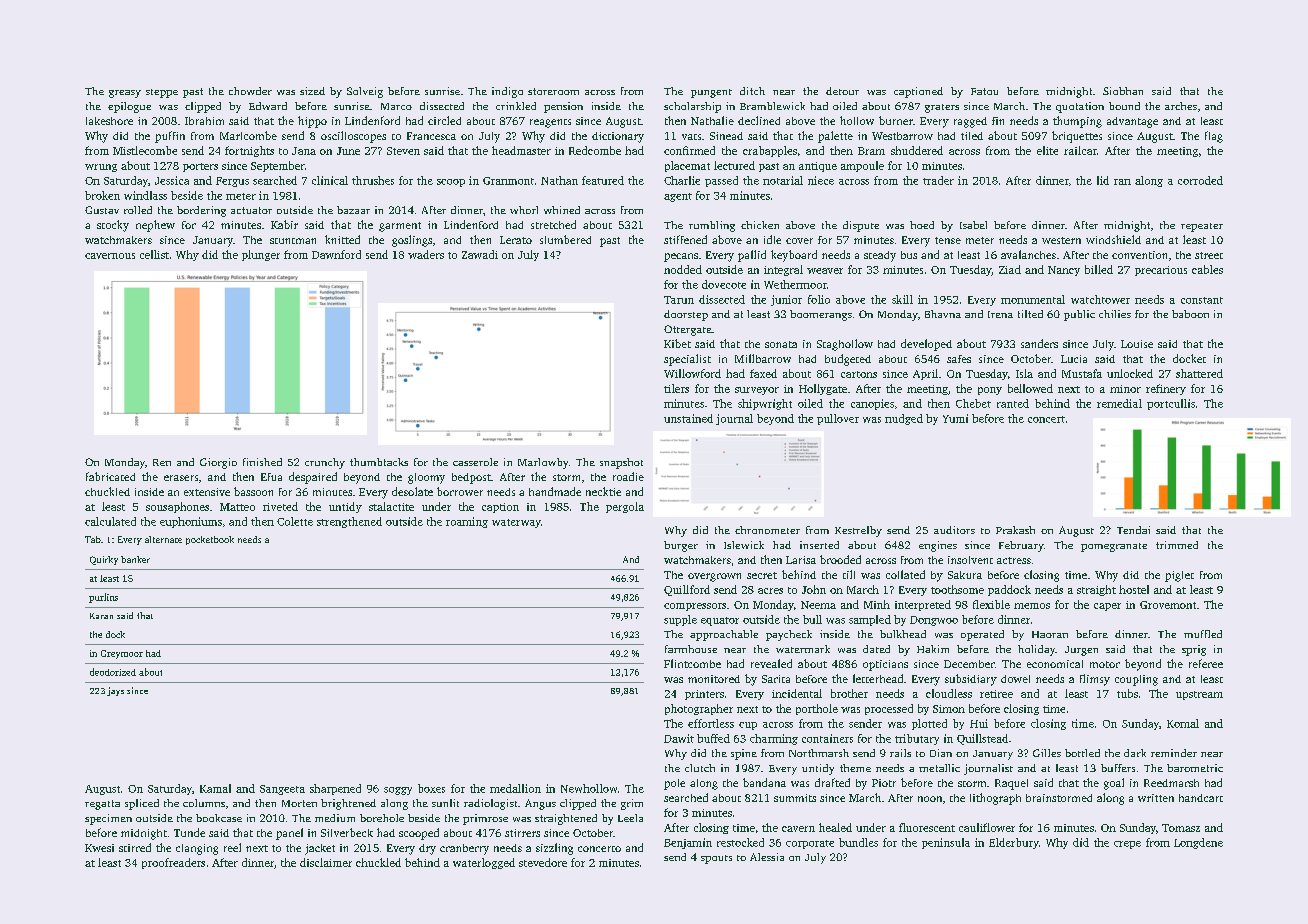 The image size is (1308, 924). What do you see at coordinates (125, 94) in the screenshot?
I see `greasy` at bounding box center [125, 94].
